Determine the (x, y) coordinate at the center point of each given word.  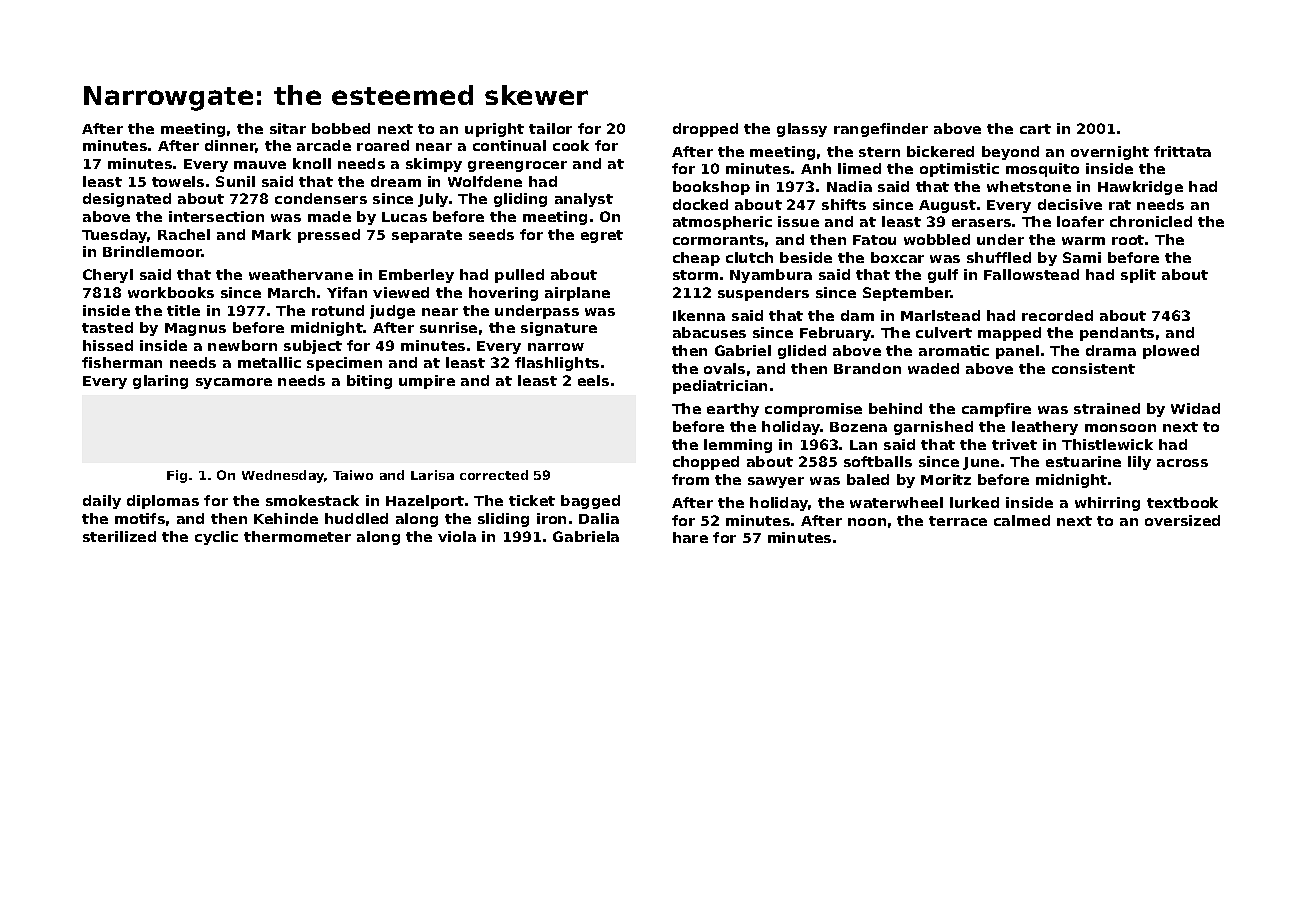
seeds (491, 234)
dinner (230, 146)
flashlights (557, 364)
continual (509, 145)
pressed (329, 236)
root (1128, 240)
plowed (1171, 352)
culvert (944, 332)
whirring (1107, 504)
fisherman (122, 362)
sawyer (776, 482)
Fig (177, 476)
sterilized (119, 536)
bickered (940, 151)
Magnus (195, 329)
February (836, 334)
